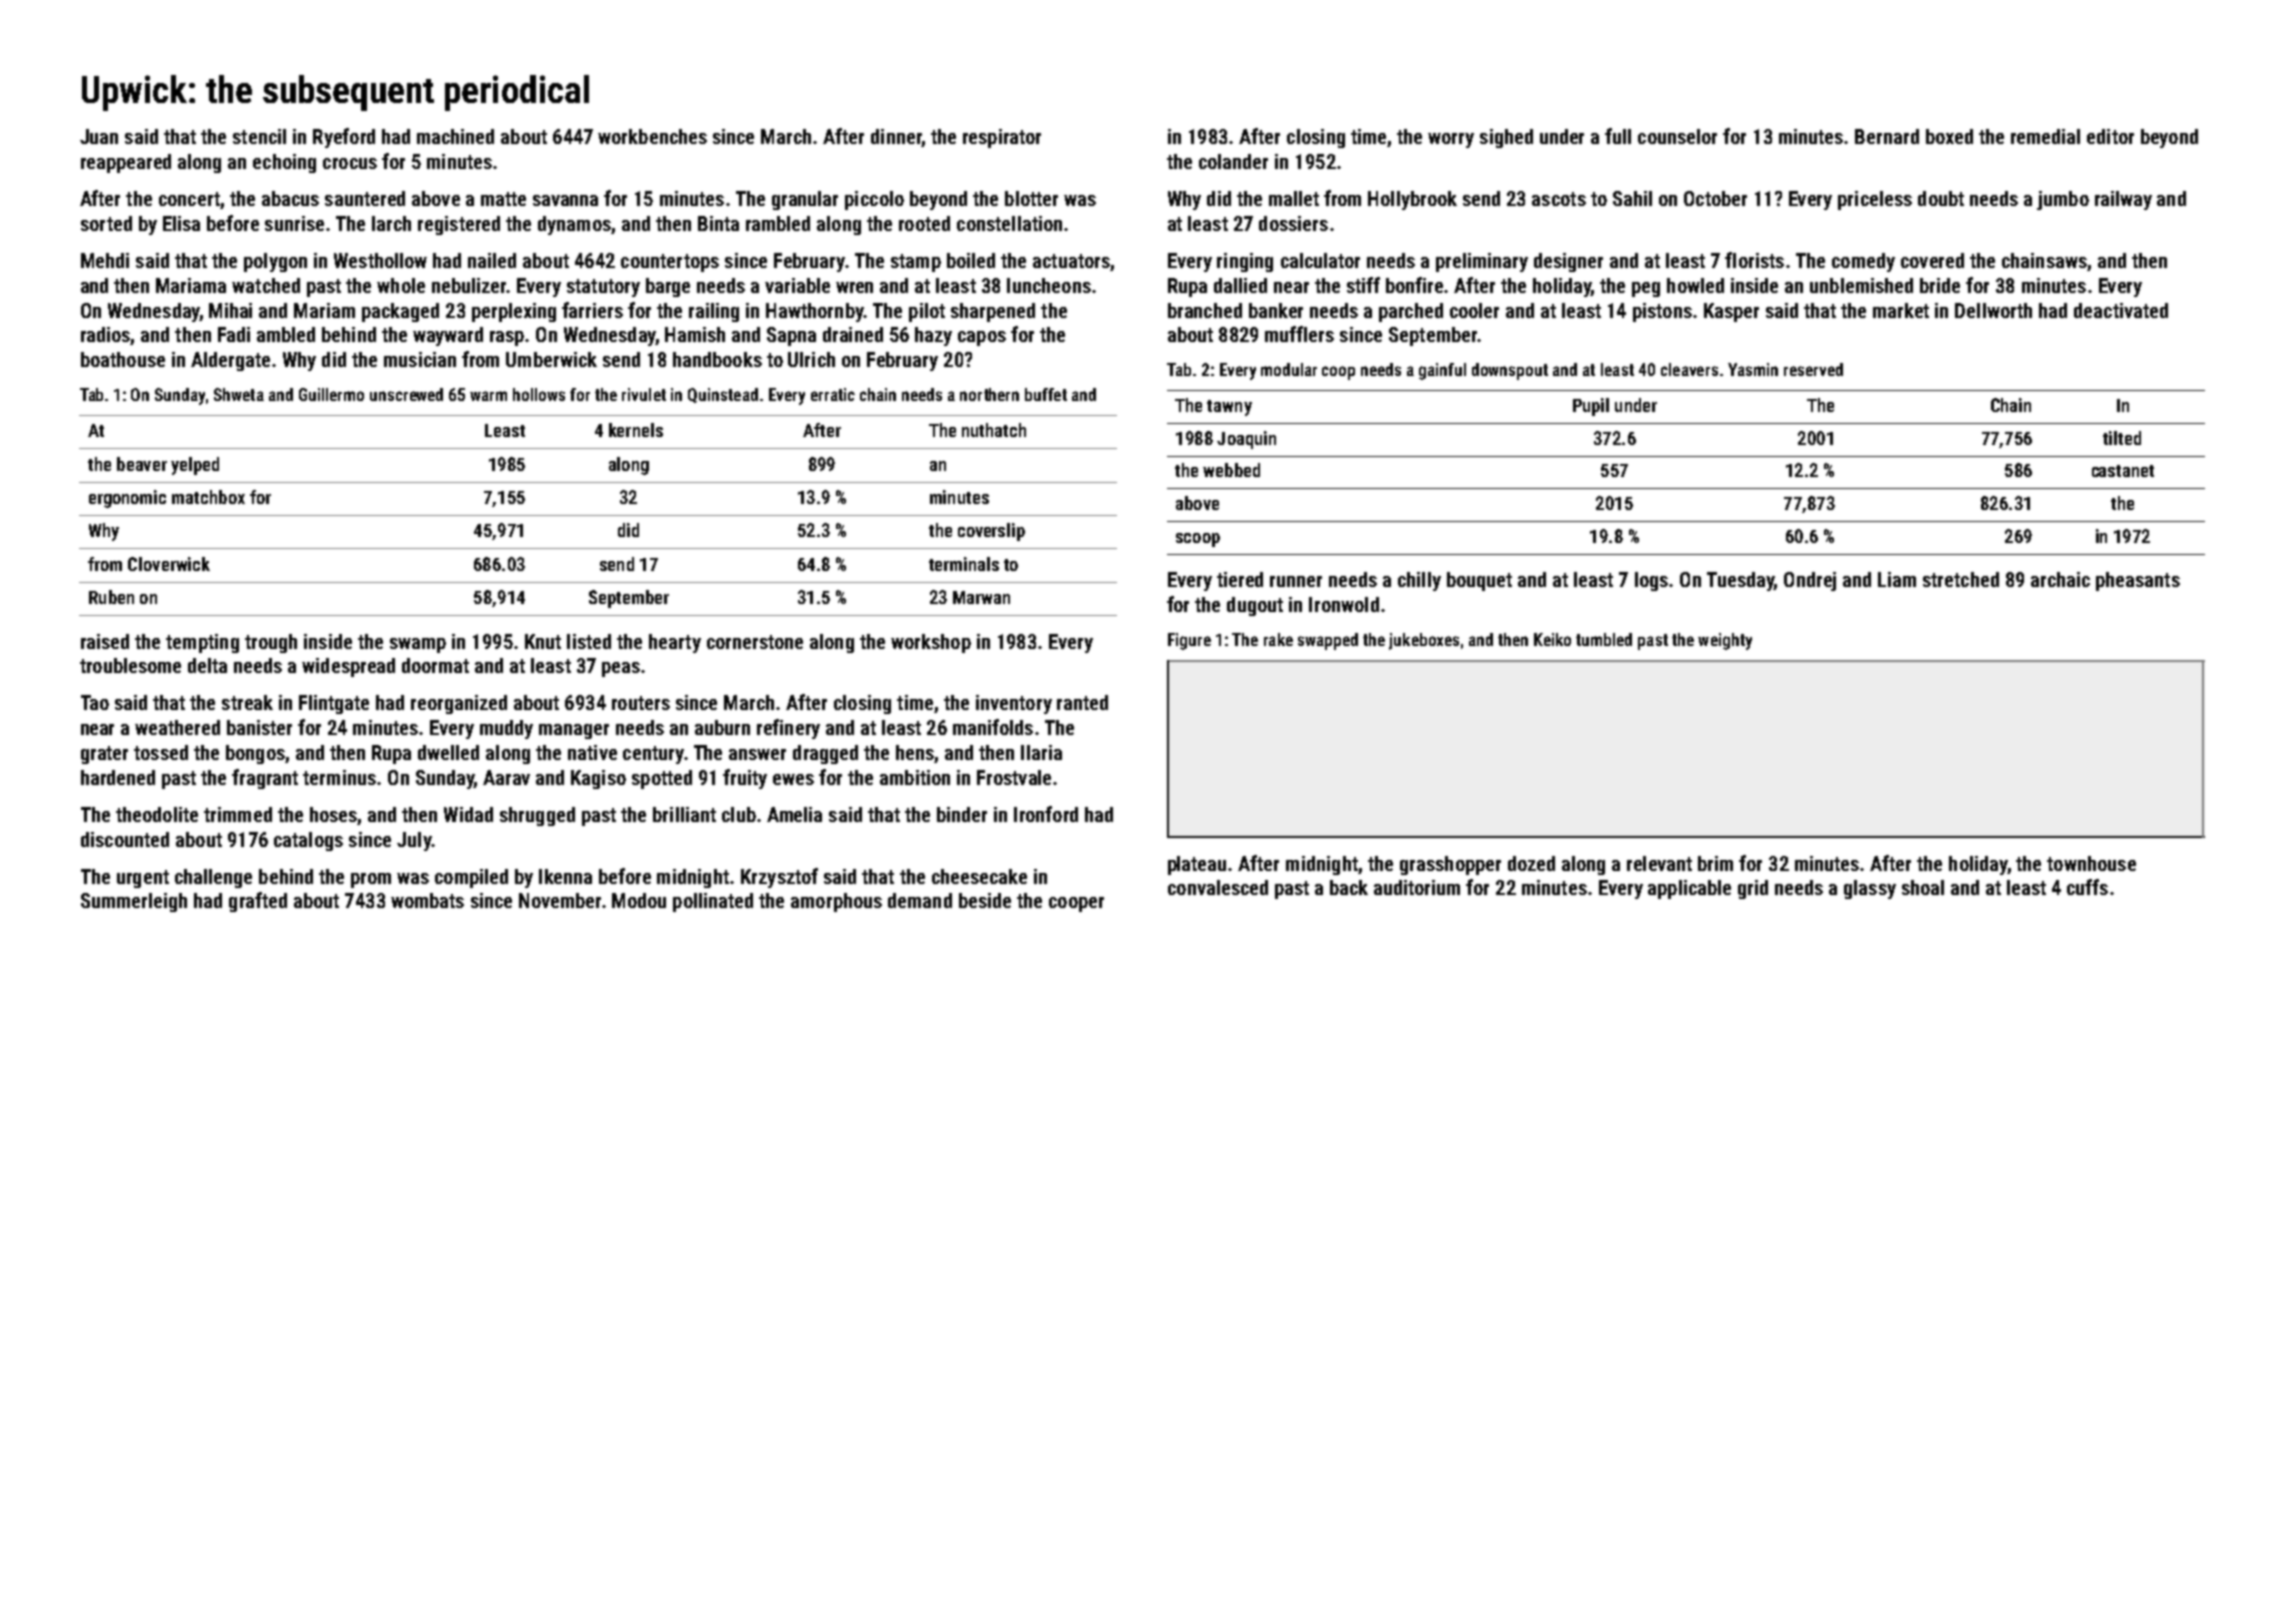 This page has height=1615, width=2284. Describe the element at coordinates (670, 263) in the page. I see `countertops` at that location.
